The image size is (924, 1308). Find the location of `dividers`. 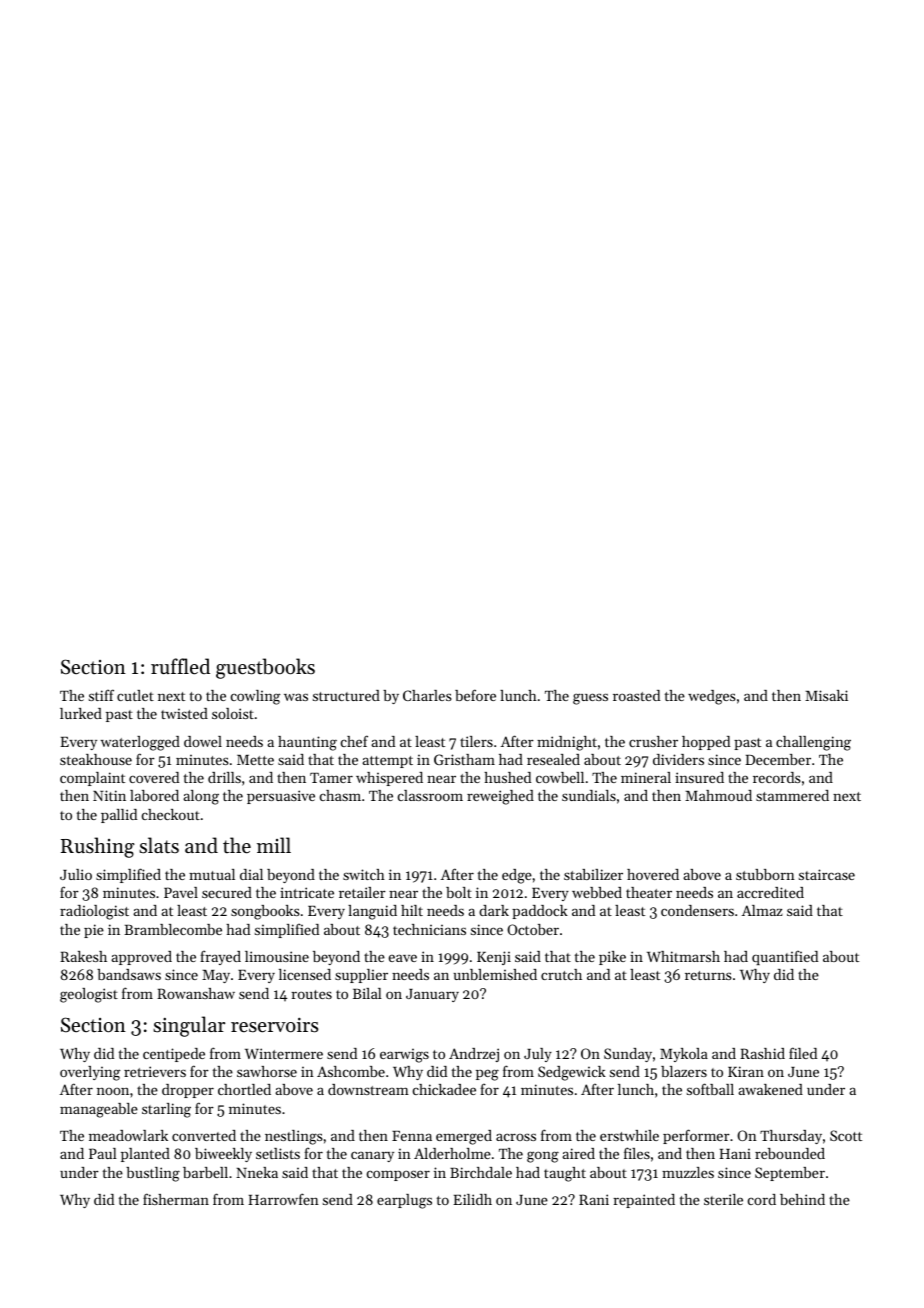

dividers is located at coordinates (678, 759).
